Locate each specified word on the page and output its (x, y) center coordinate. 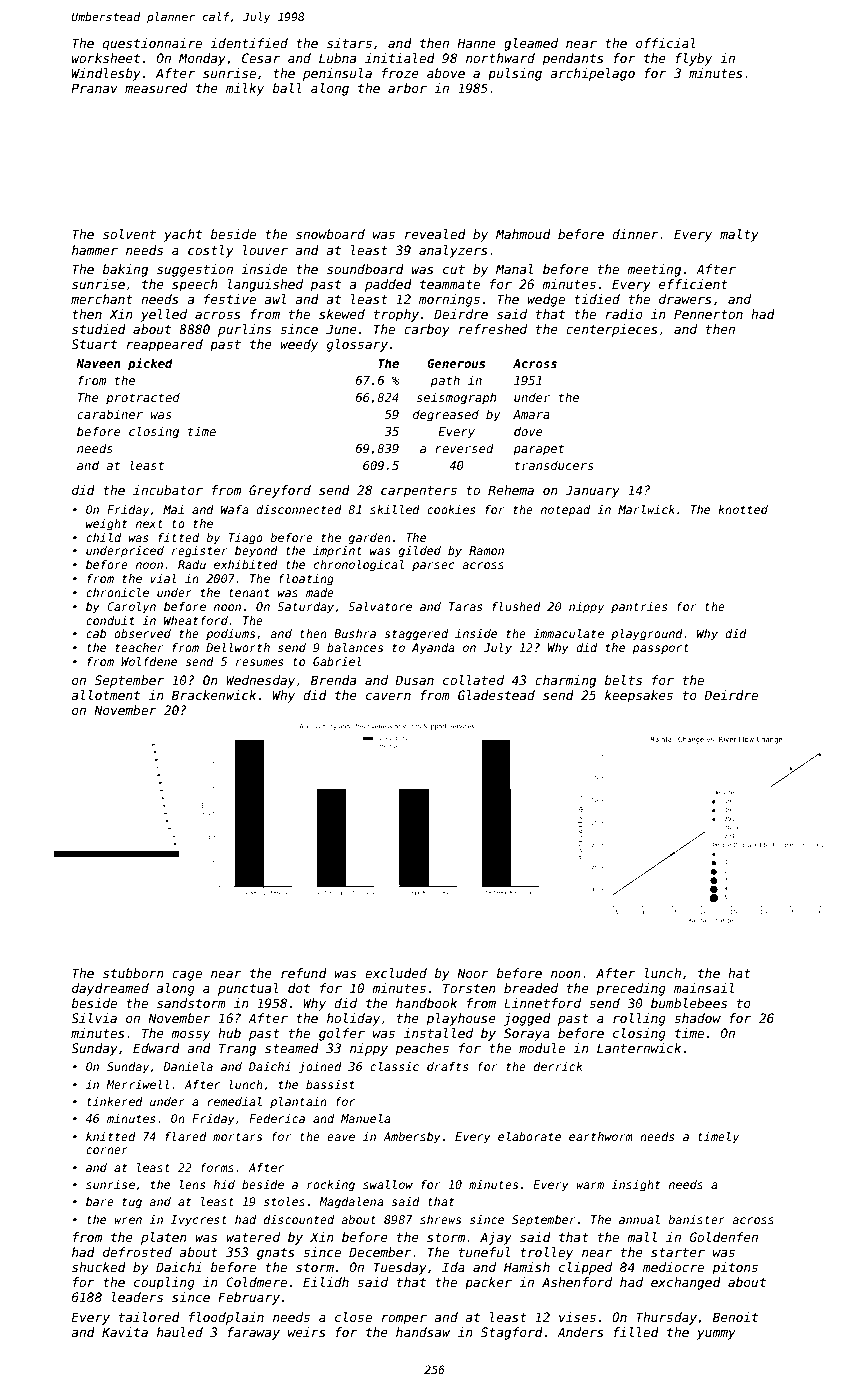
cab (96, 633)
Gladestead (496, 695)
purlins (244, 330)
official (666, 43)
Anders (580, 1332)
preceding (631, 989)
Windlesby (106, 74)
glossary (357, 345)
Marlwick (646, 509)
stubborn (133, 973)
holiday (353, 1019)
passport (660, 649)
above (446, 73)
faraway (253, 1333)
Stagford (512, 1333)
